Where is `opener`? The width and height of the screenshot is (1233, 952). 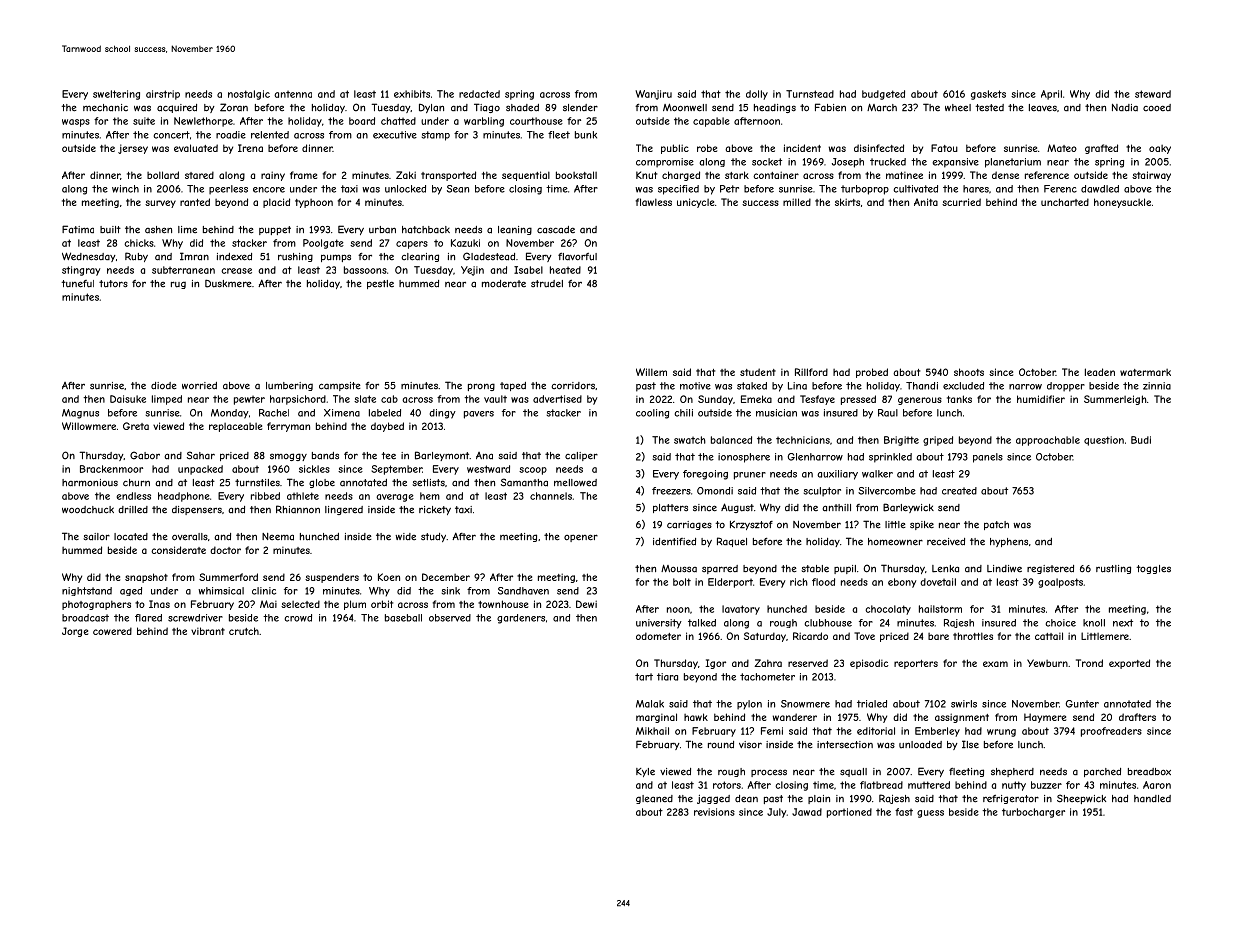 opener is located at coordinates (581, 538).
